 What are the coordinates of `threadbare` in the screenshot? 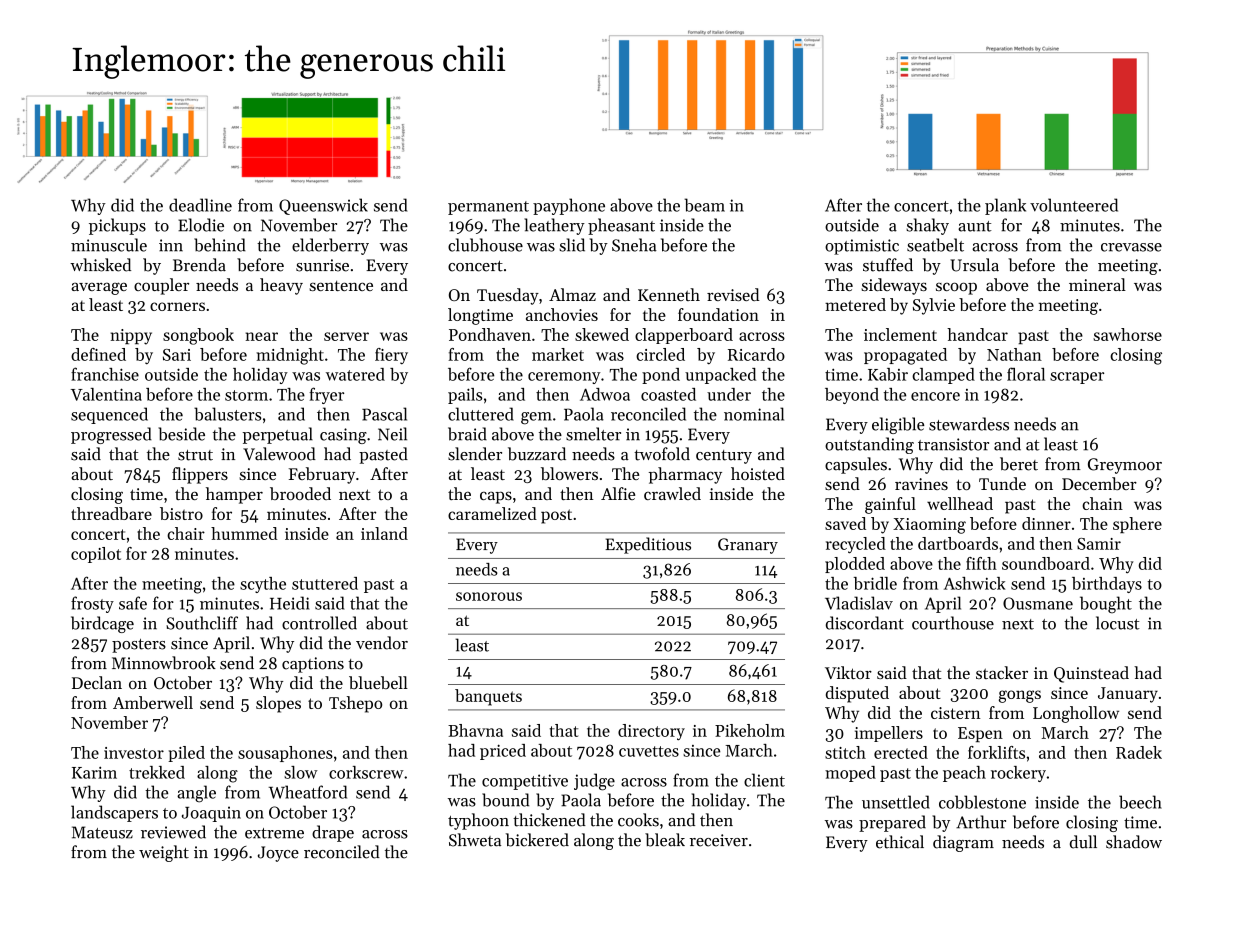 It's located at (111, 513).
